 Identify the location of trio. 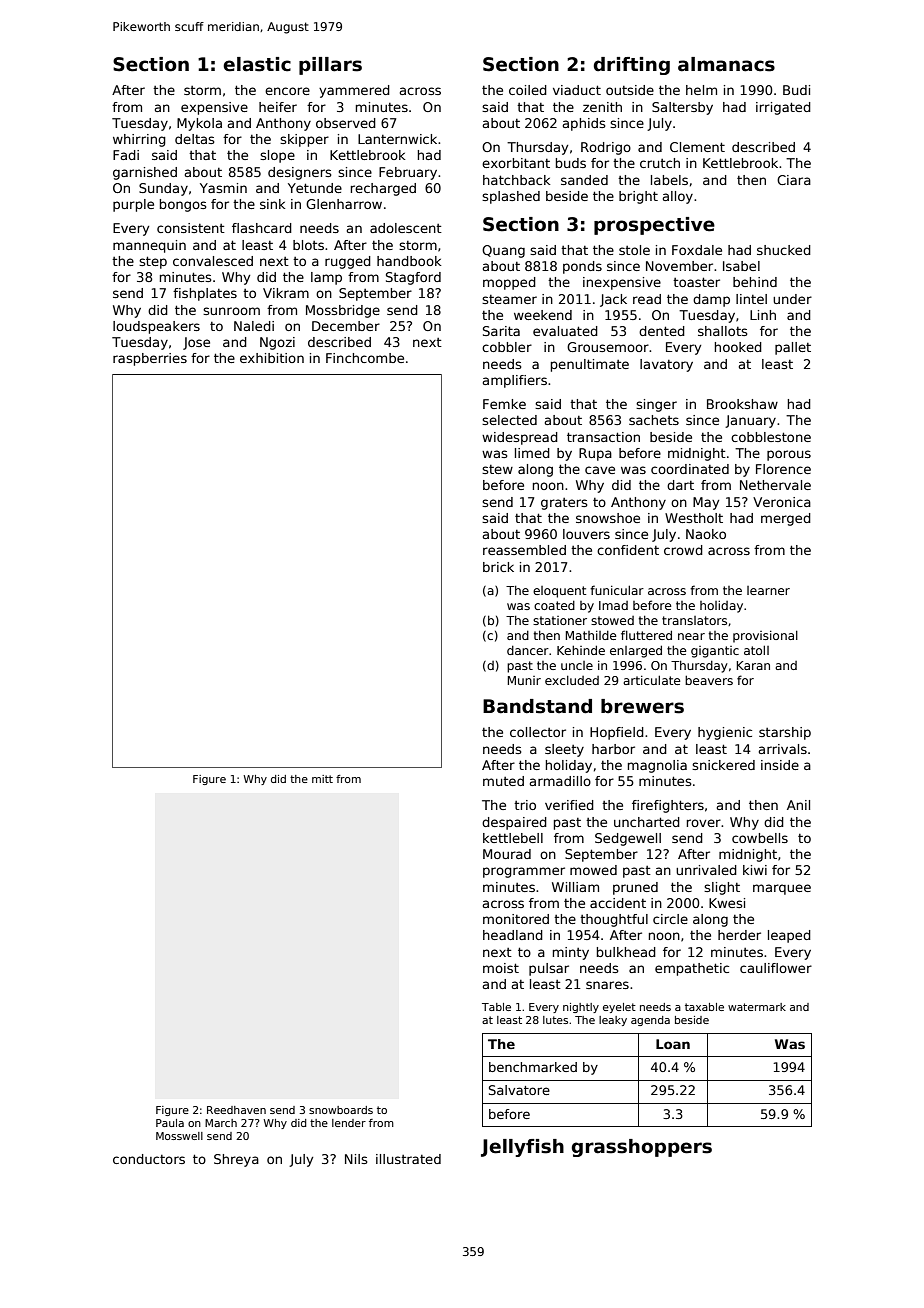
(525, 805).
